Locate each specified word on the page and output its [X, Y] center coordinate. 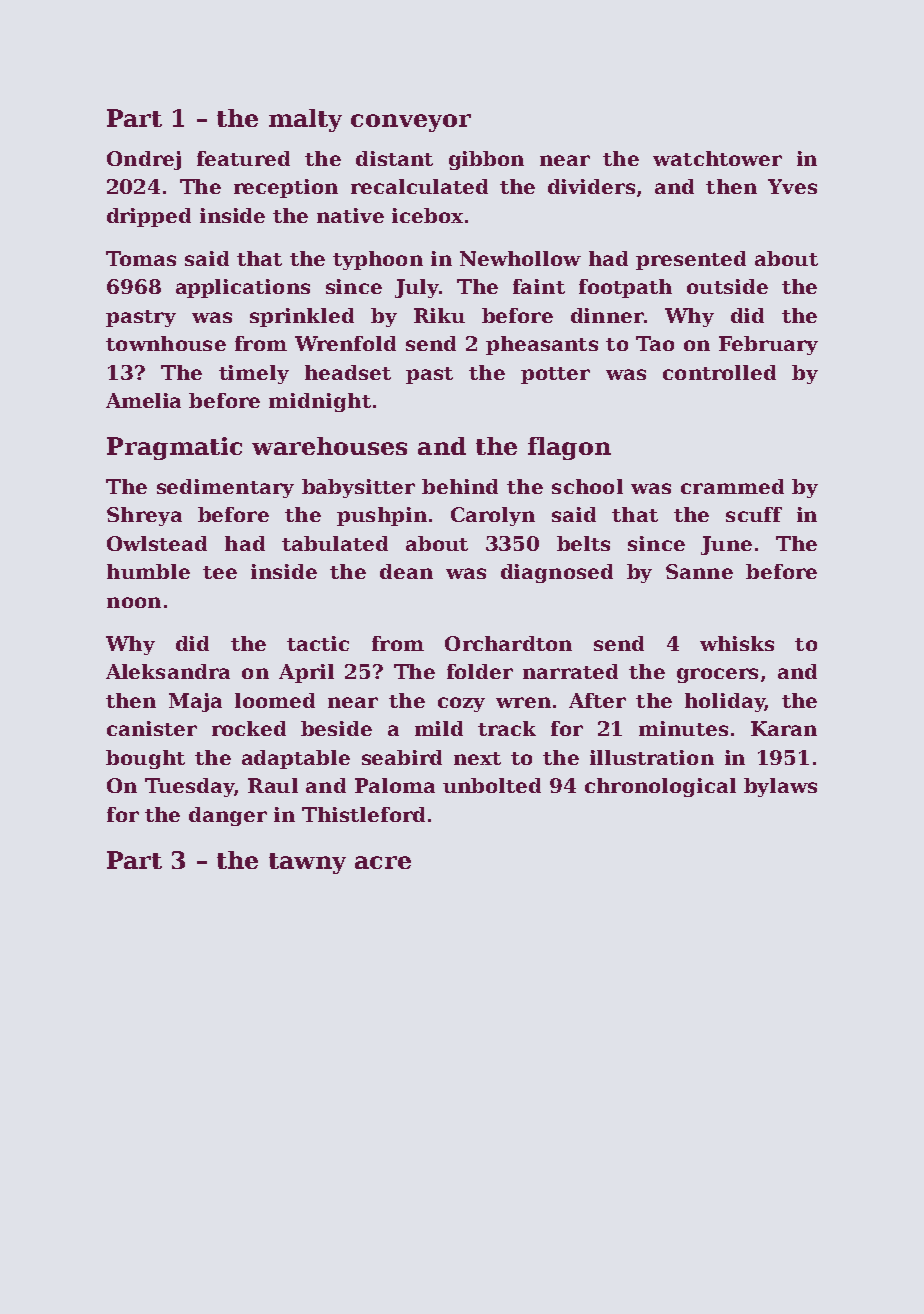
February [768, 345]
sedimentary [225, 488]
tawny [307, 863]
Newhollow [520, 258]
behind [460, 486]
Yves [792, 186]
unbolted [492, 785]
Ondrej [144, 160]
